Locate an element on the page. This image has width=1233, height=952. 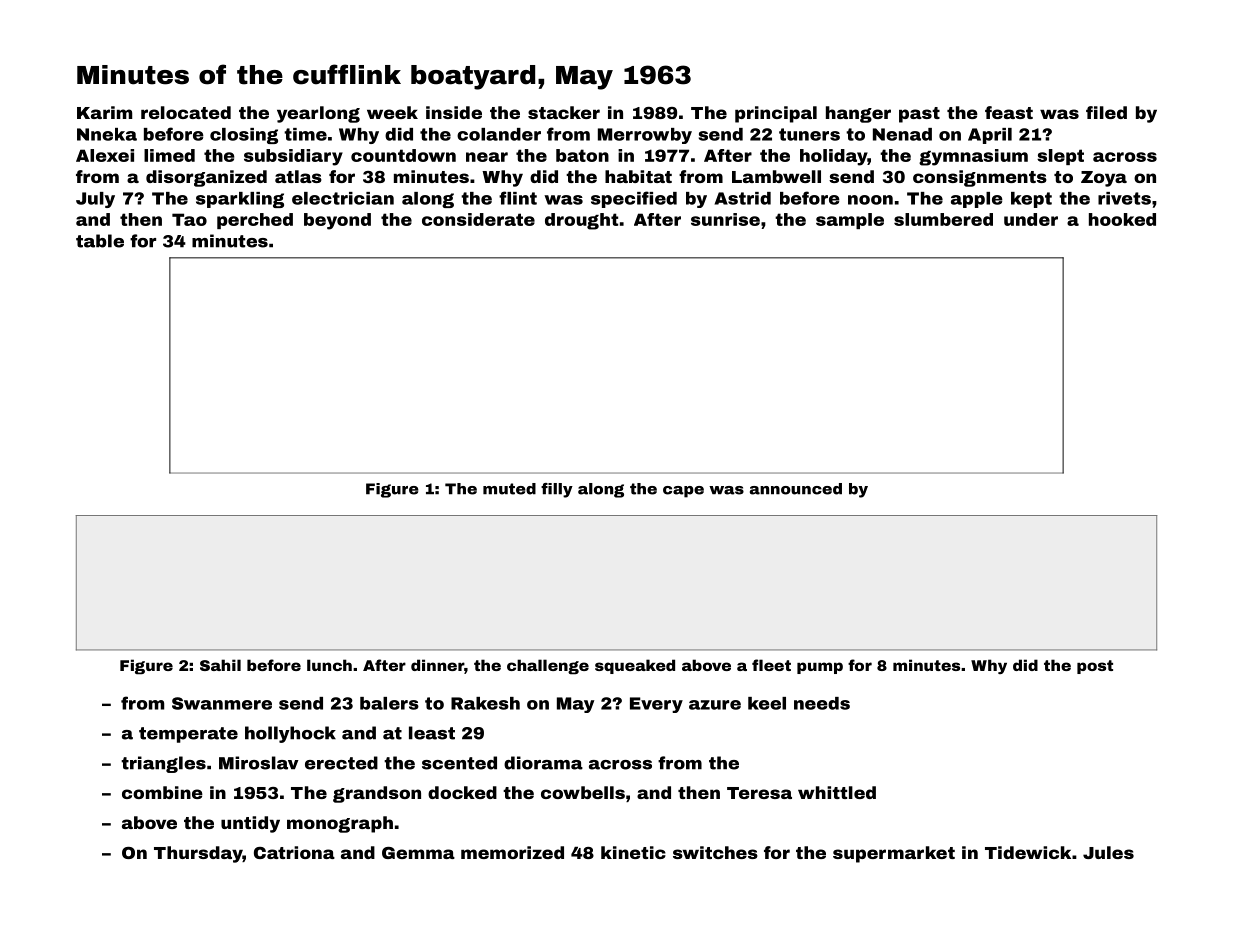
table is located at coordinates (100, 241).
